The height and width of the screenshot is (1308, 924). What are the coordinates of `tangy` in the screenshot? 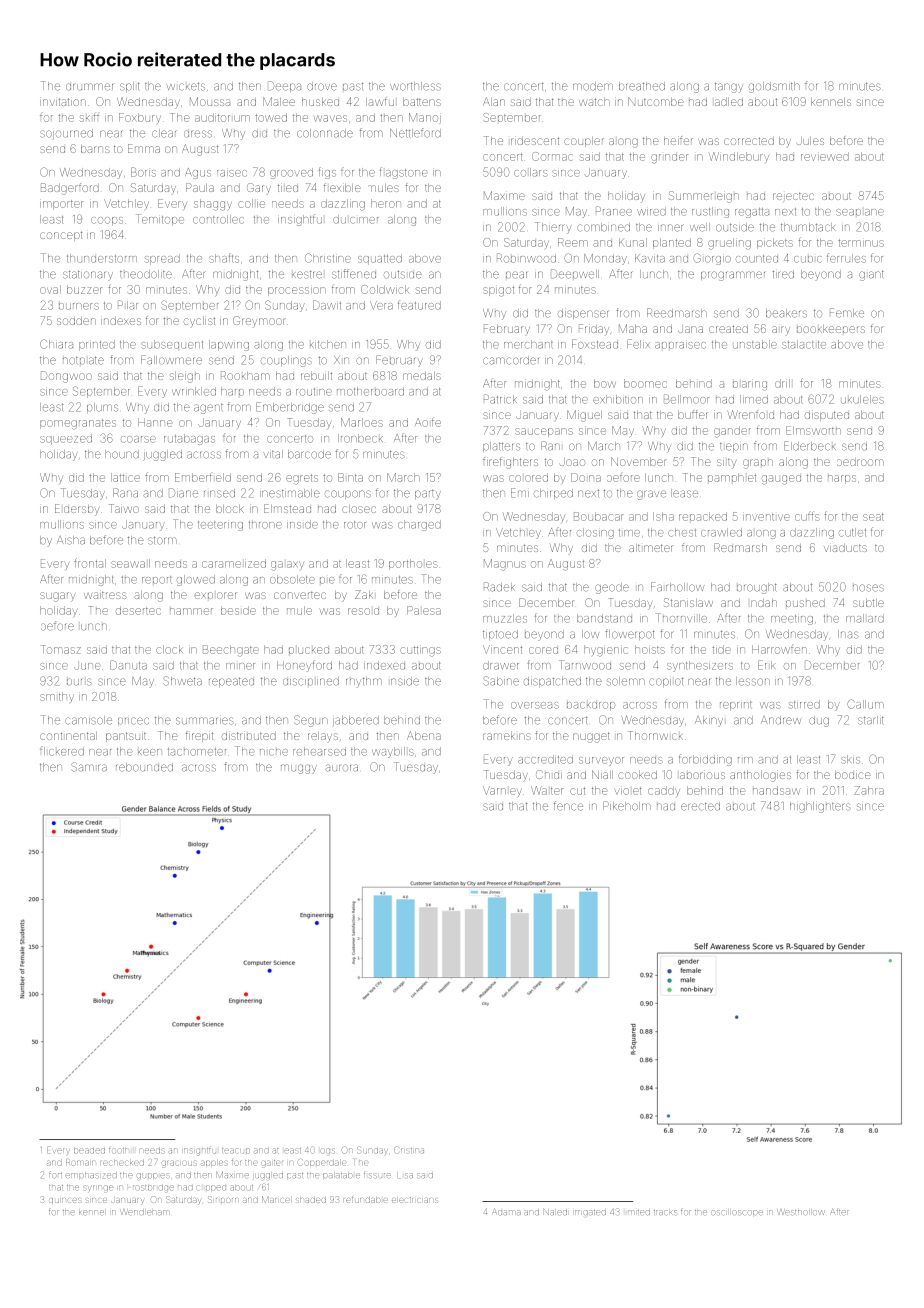 It's located at (729, 87).
